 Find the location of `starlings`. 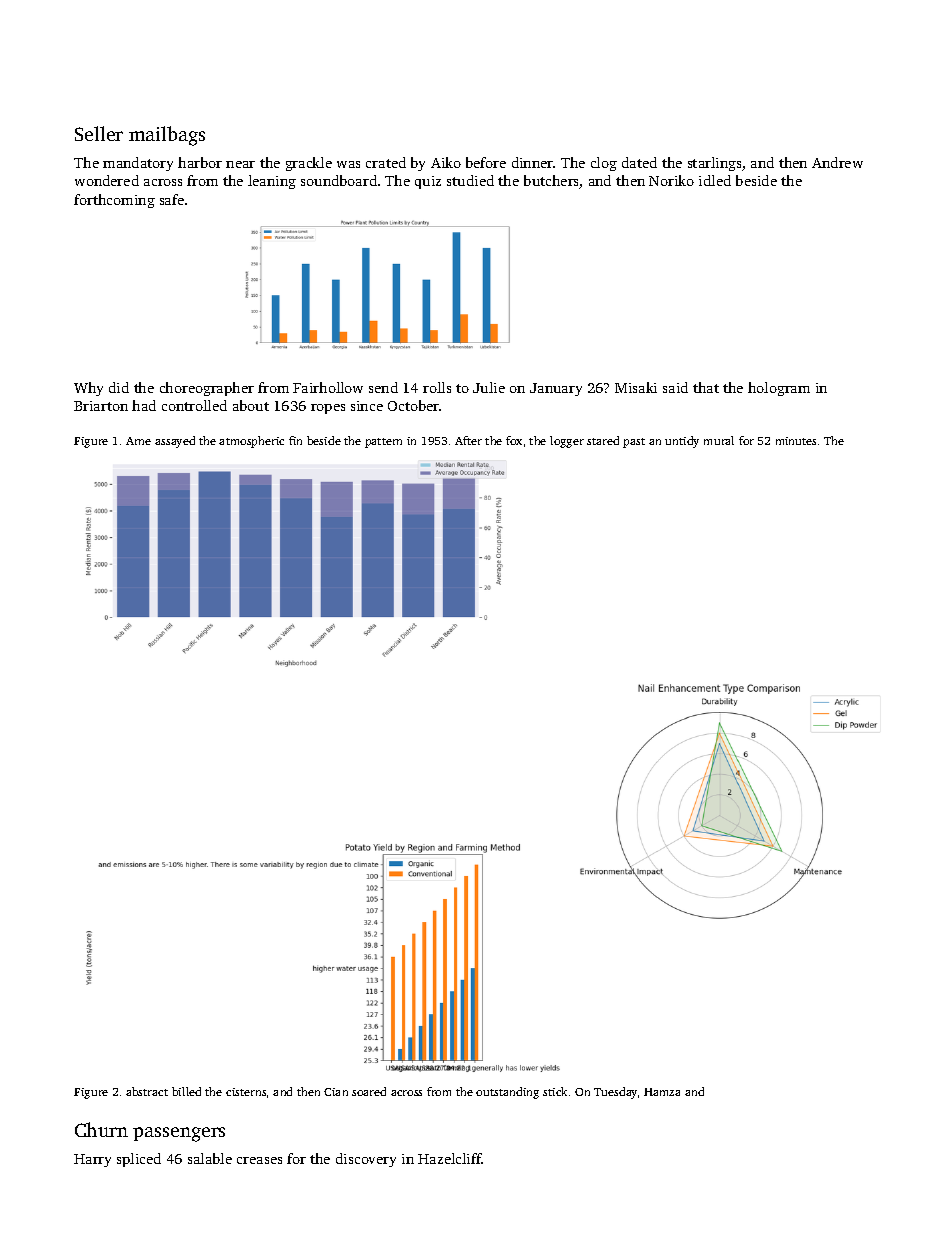

starlings is located at coordinates (714, 164).
